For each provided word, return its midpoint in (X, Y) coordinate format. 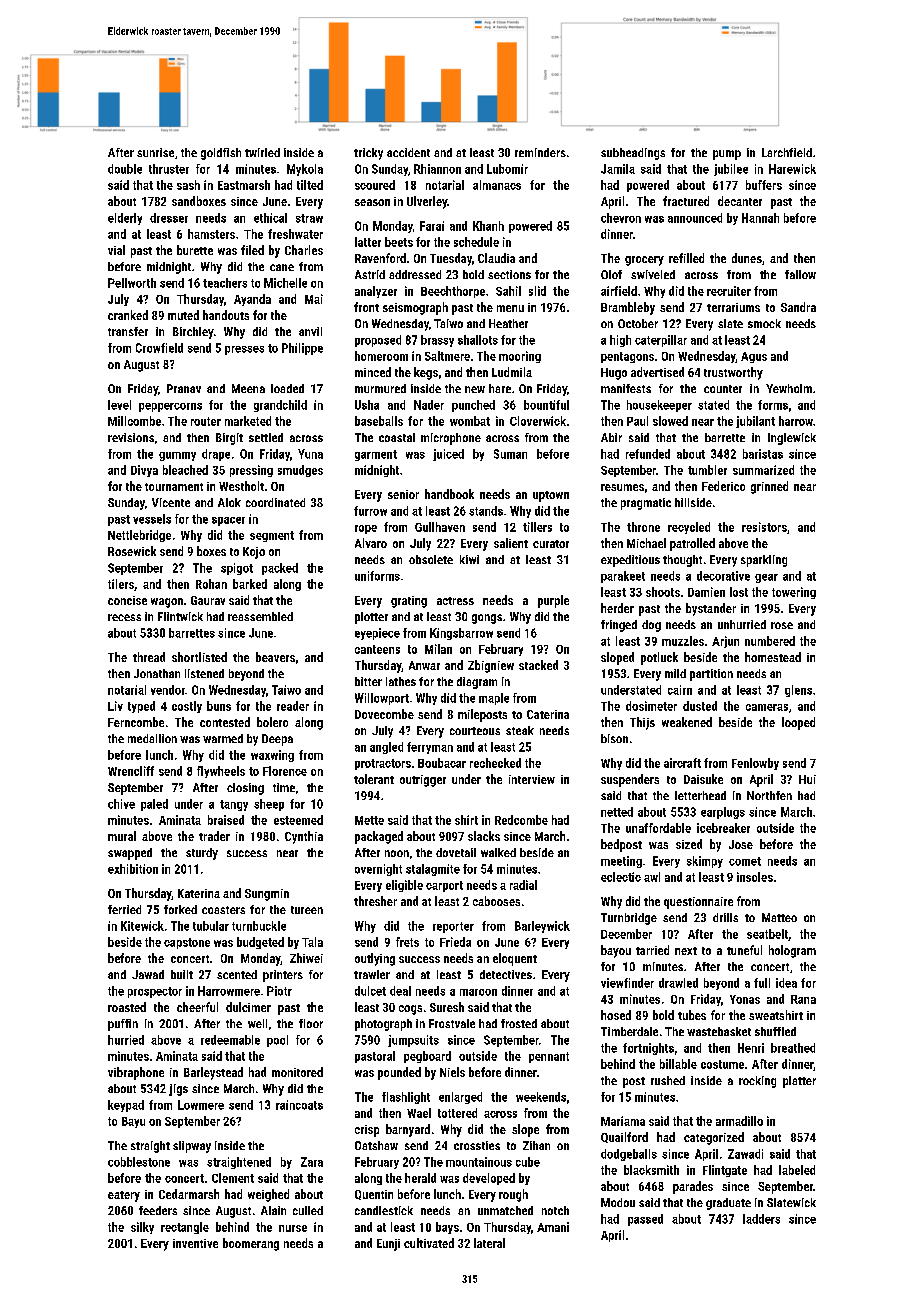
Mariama (623, 1121)
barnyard (408, 1130)
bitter (368, 681)
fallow (800, 274)
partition (711, 675)
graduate (728, 1204)
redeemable (230, 1040)
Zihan (536, 1145)
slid (537, 291)
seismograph (415, 308)
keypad (126, 1106)
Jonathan (157, 673)
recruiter (729, 291)
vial (116, 250)
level (119, 405)
